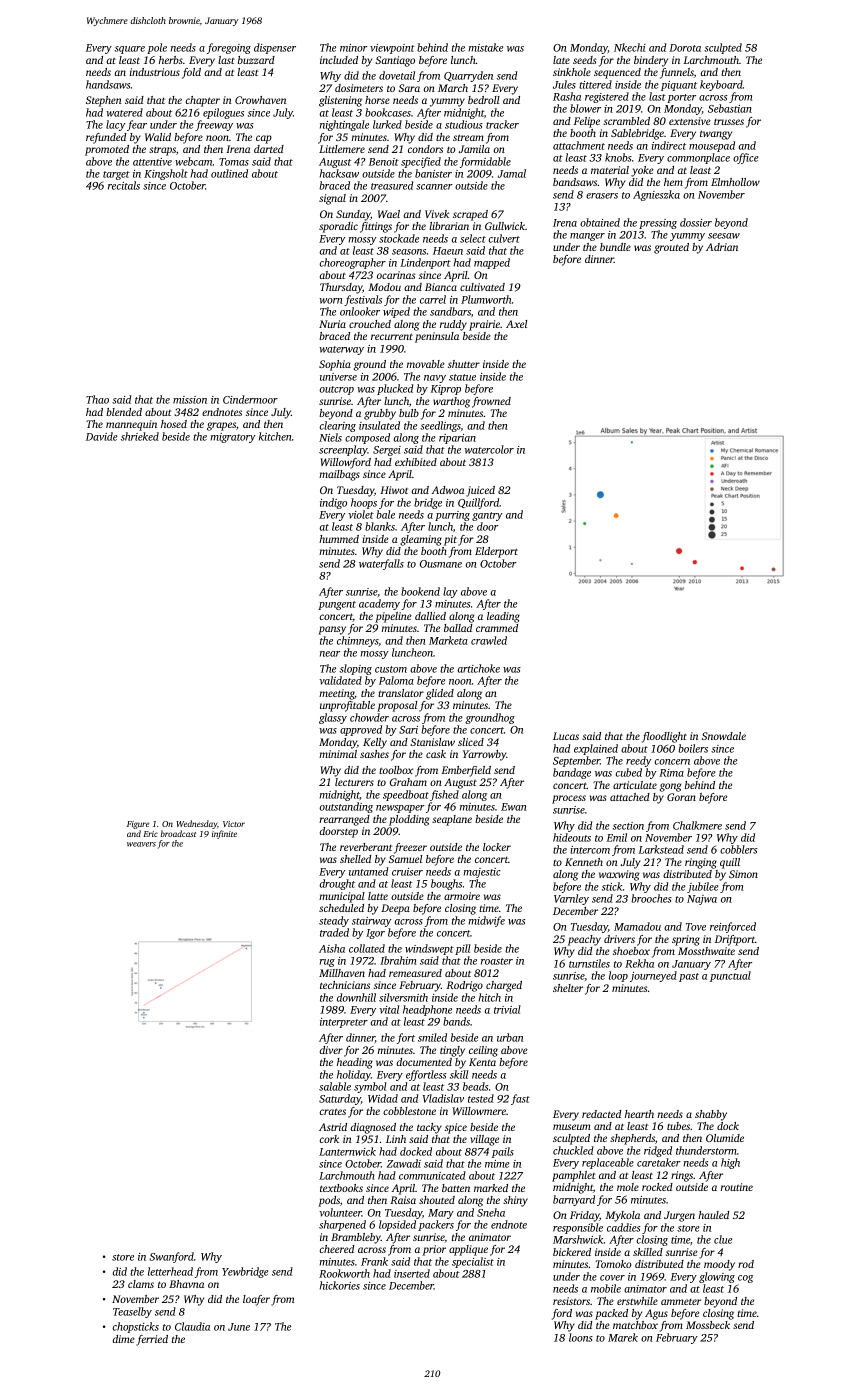 The height and width of the document is (1400, 849). I want to click on waterfalls, so click(381, 564).
